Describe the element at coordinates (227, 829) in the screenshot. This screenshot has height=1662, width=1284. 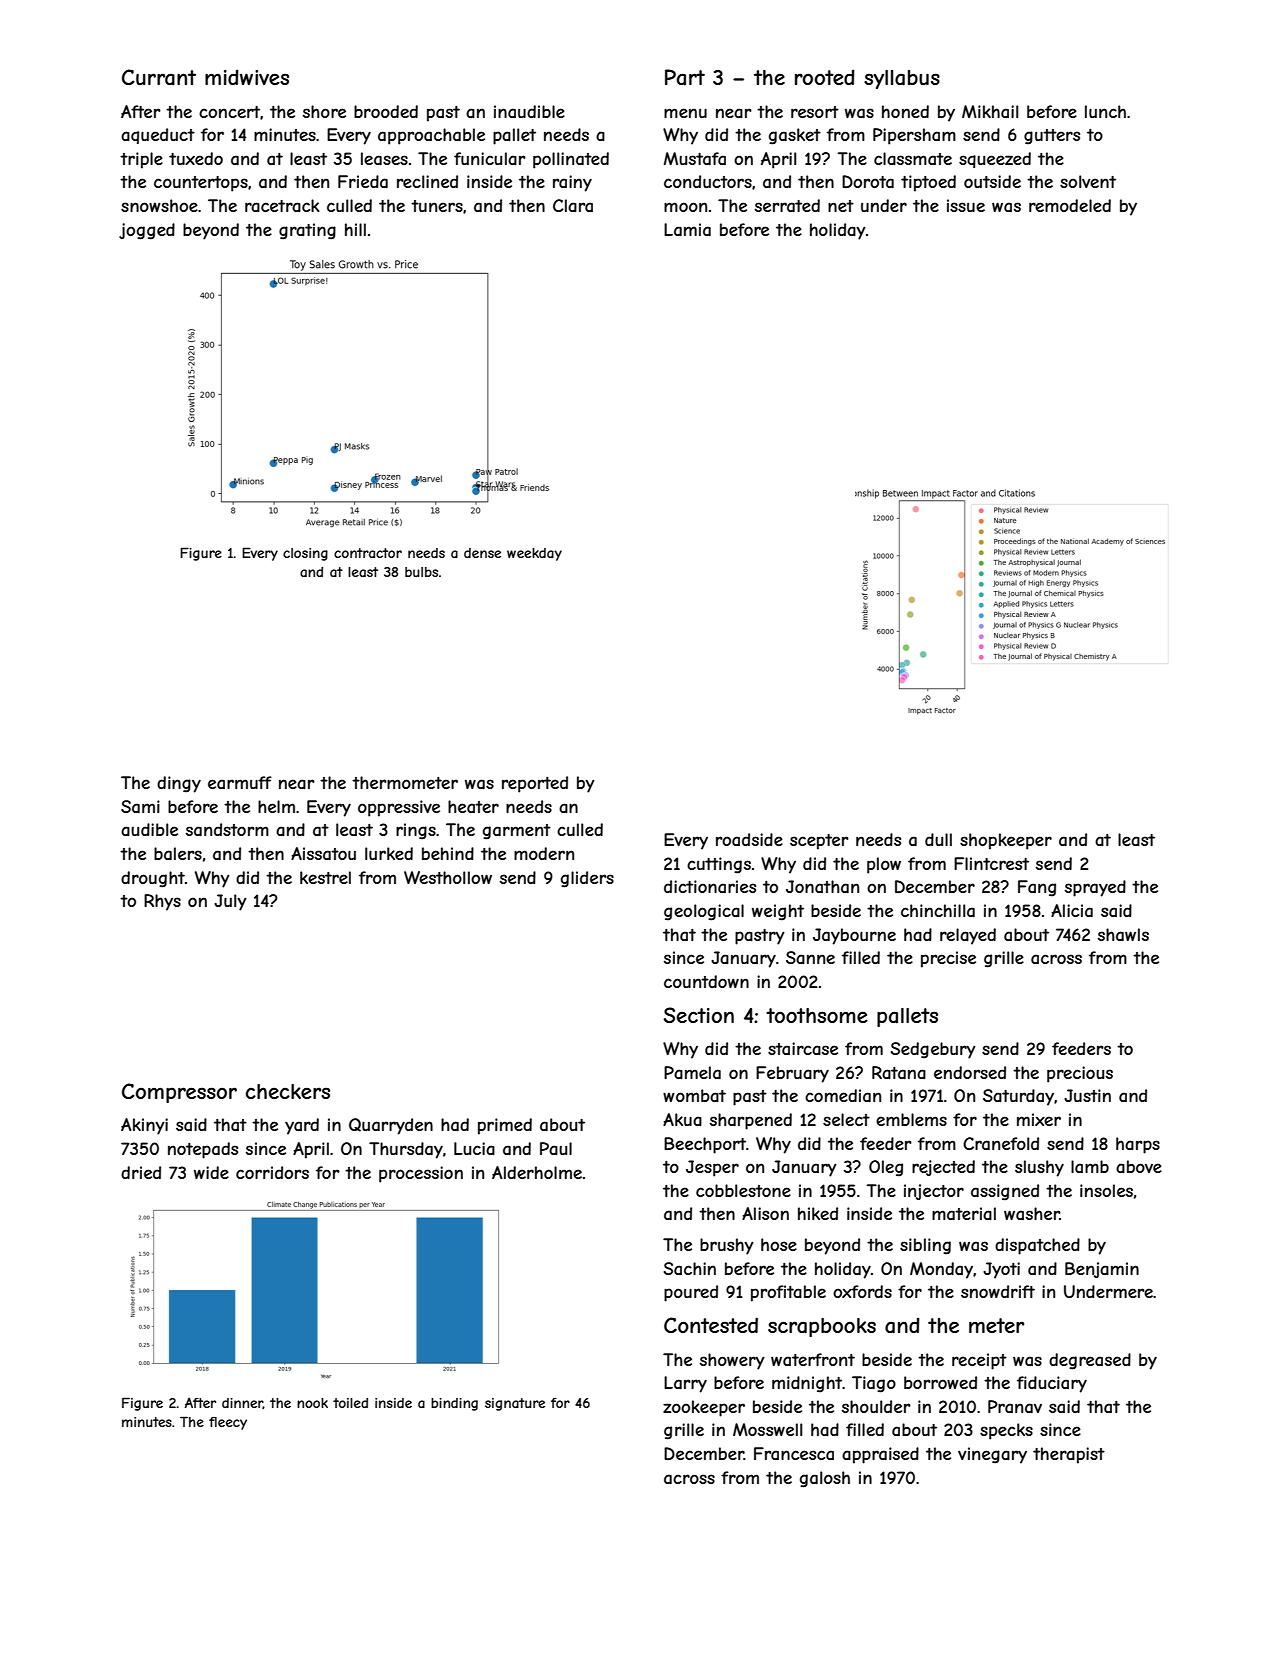
I see `sandstorm` at that location.
